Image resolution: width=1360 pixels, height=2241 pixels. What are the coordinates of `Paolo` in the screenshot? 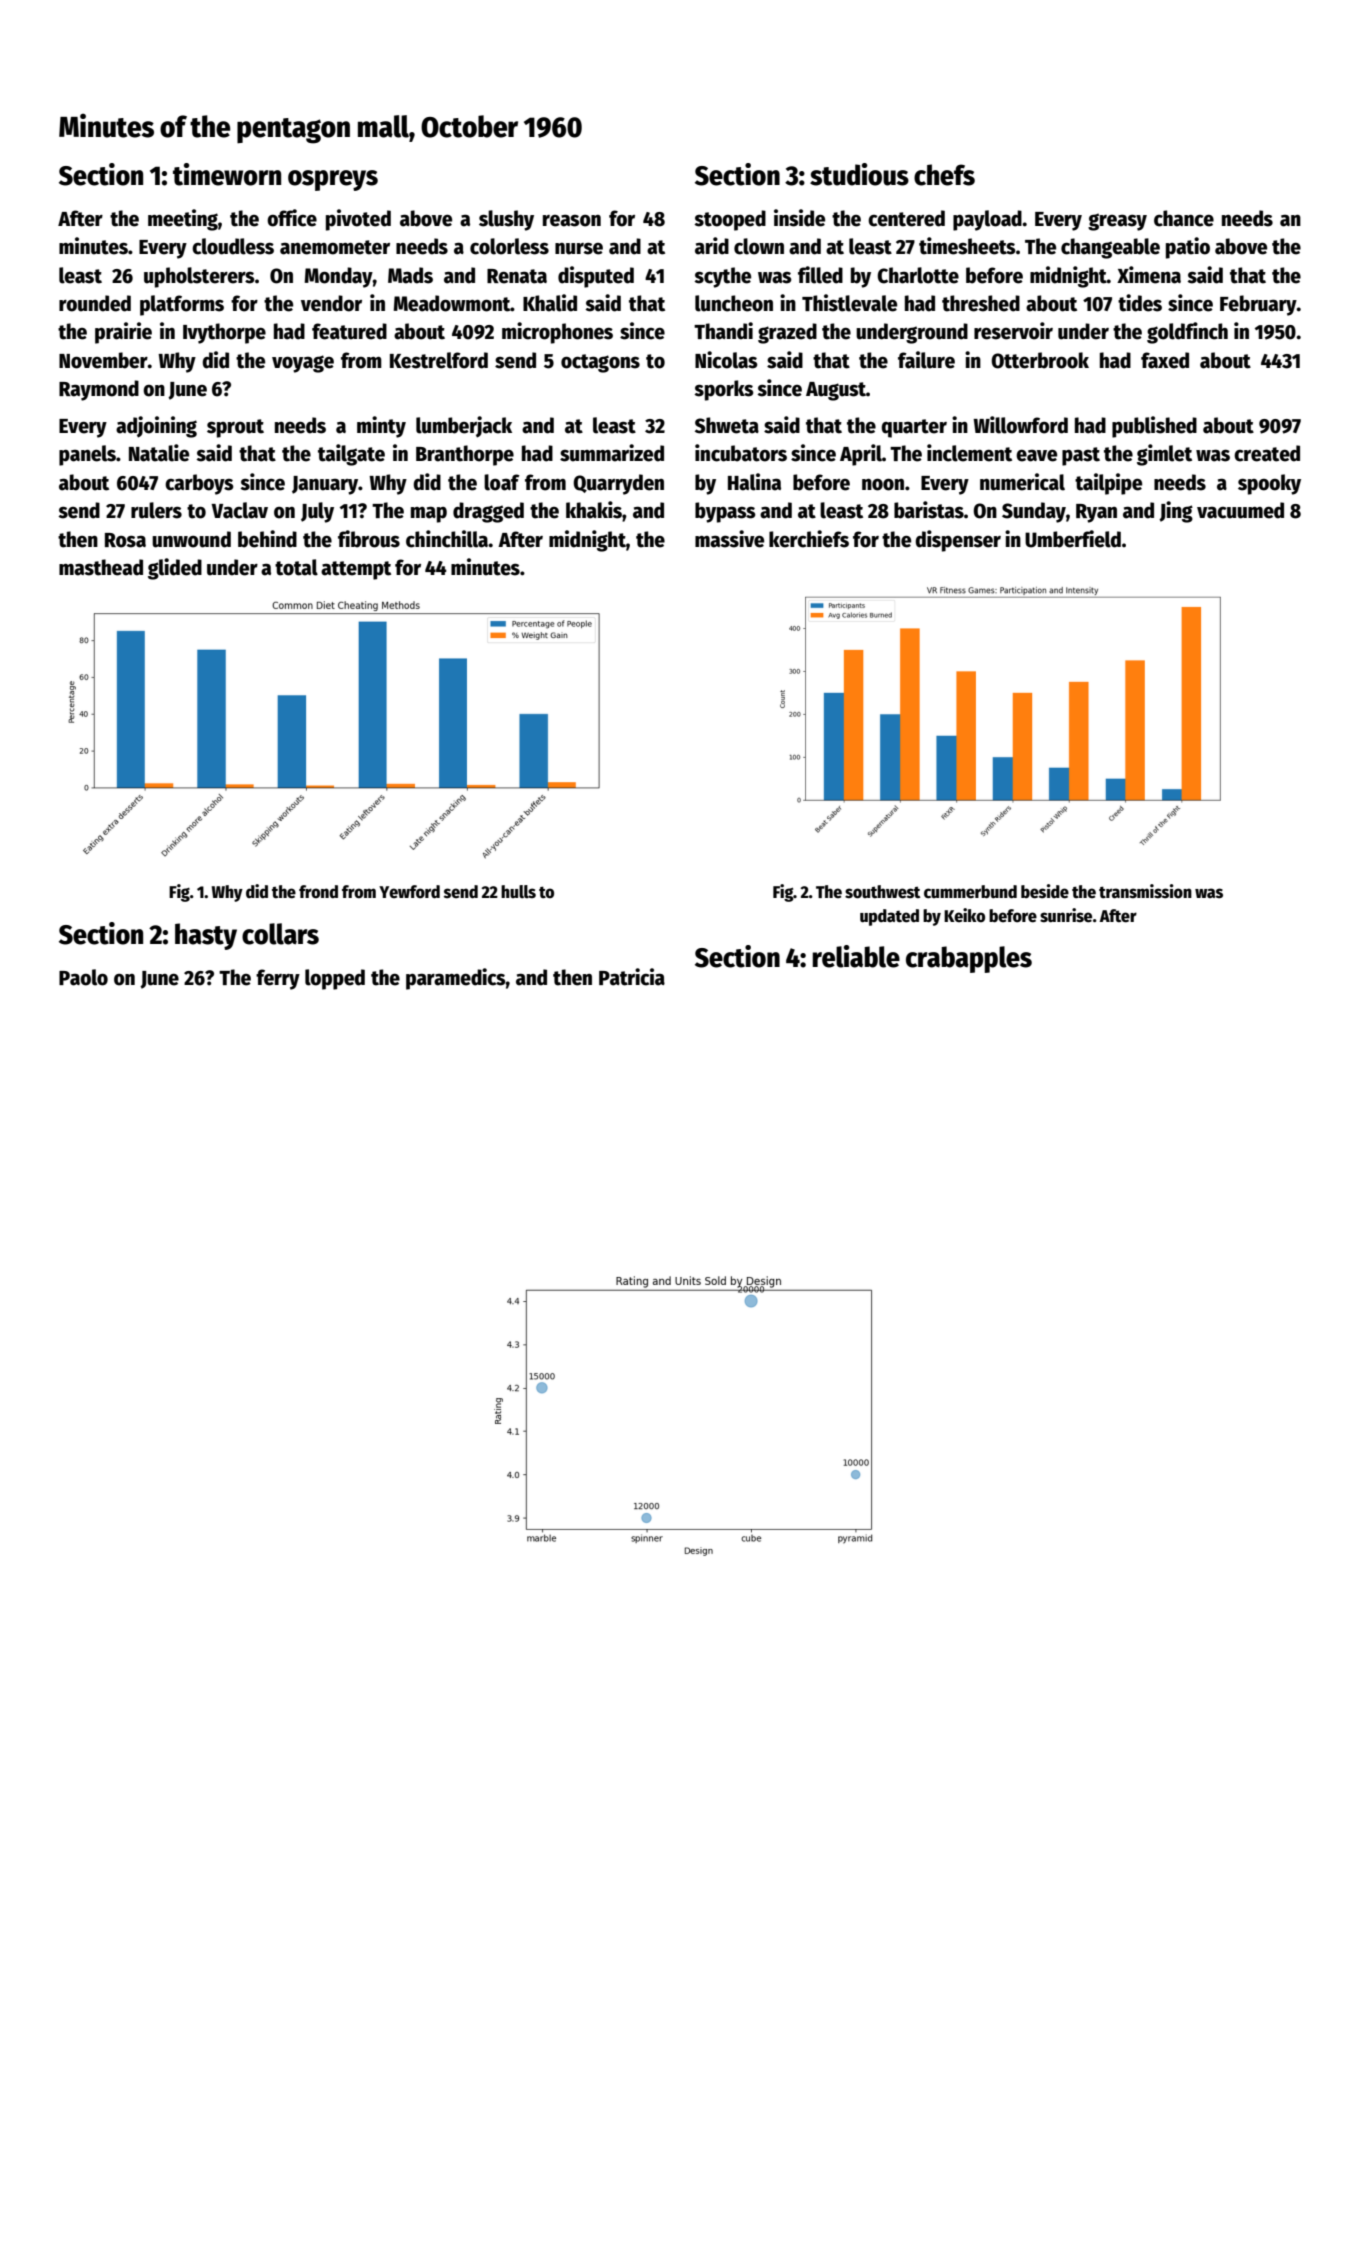 It's located at (83, 977).
